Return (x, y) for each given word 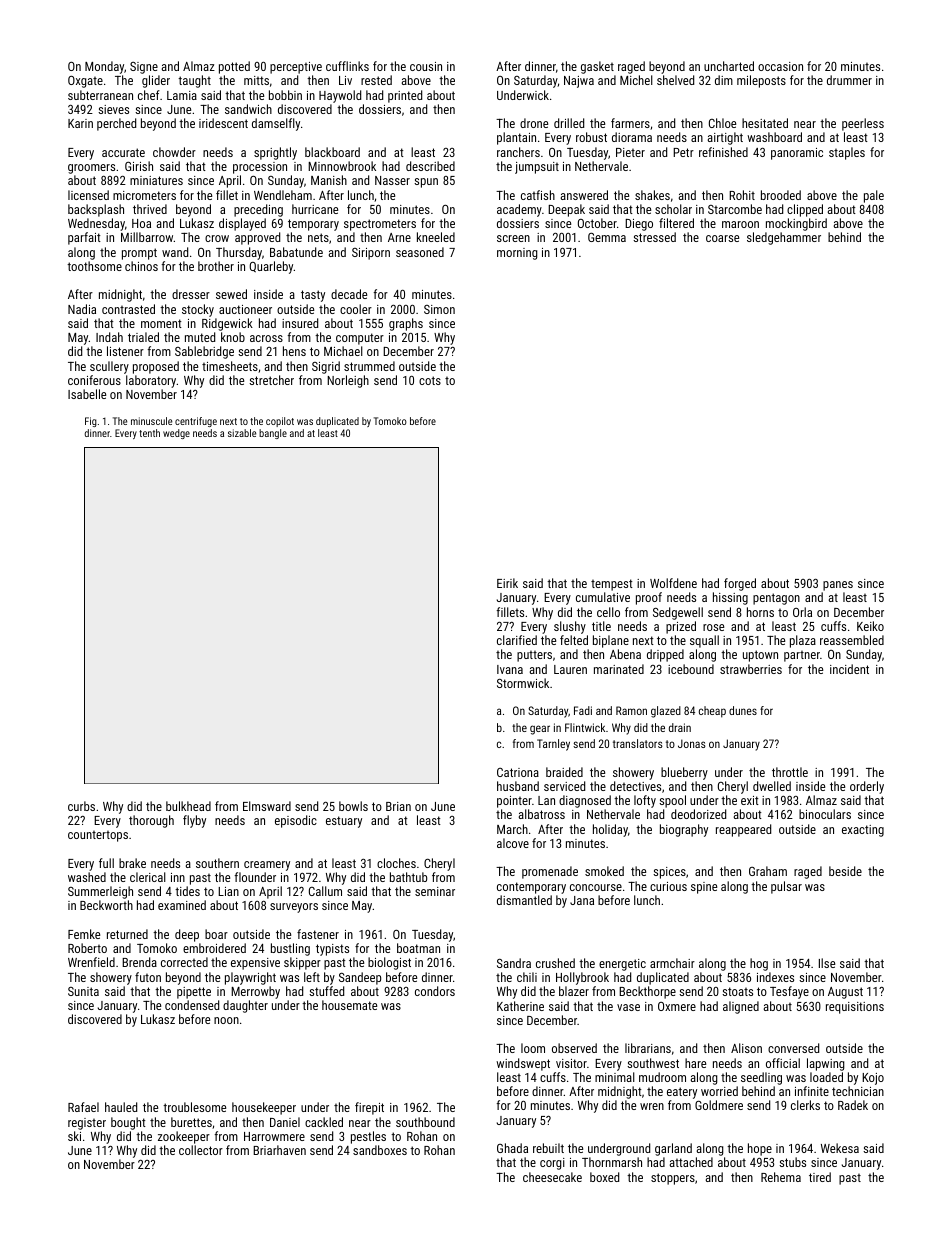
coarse (722, 238)
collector (201, 1150)
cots (430, 380)
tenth (149, 433)
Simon (439, 309)
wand (175, 252)
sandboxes (380, 1150)
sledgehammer (784, 238)
